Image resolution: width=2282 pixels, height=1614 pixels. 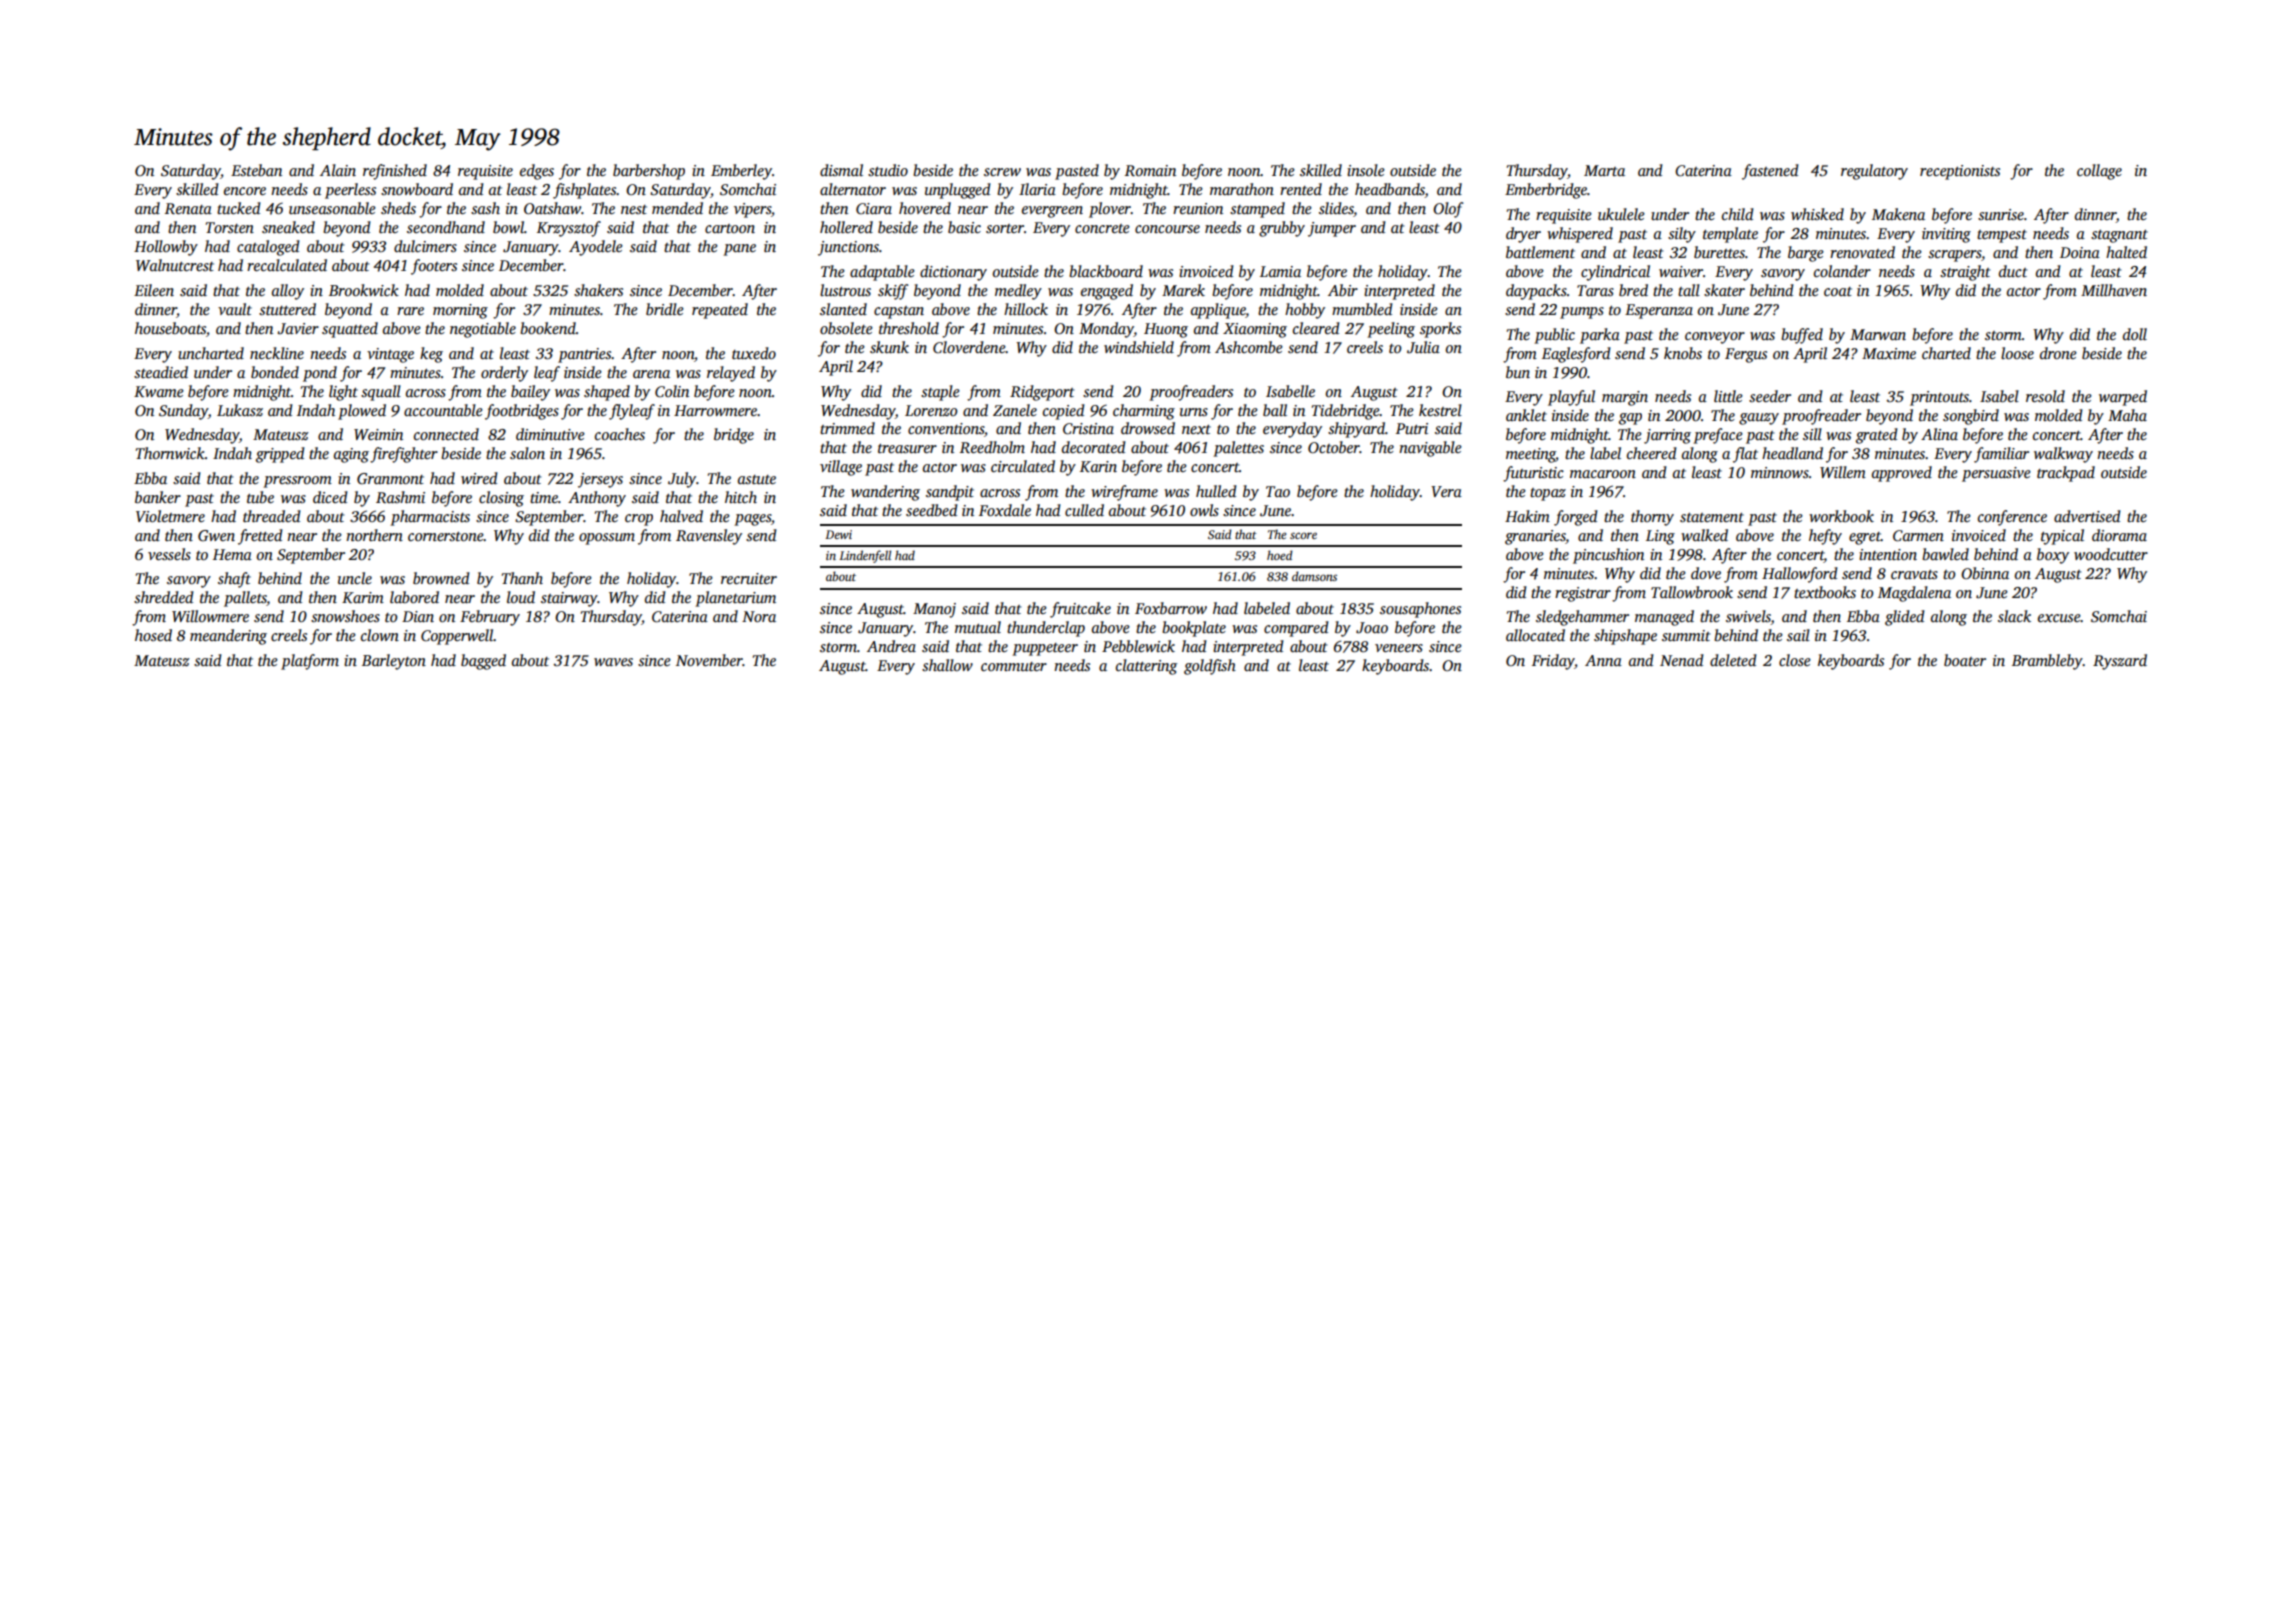 I want to click on orderly, so click(x=504, y=374).
